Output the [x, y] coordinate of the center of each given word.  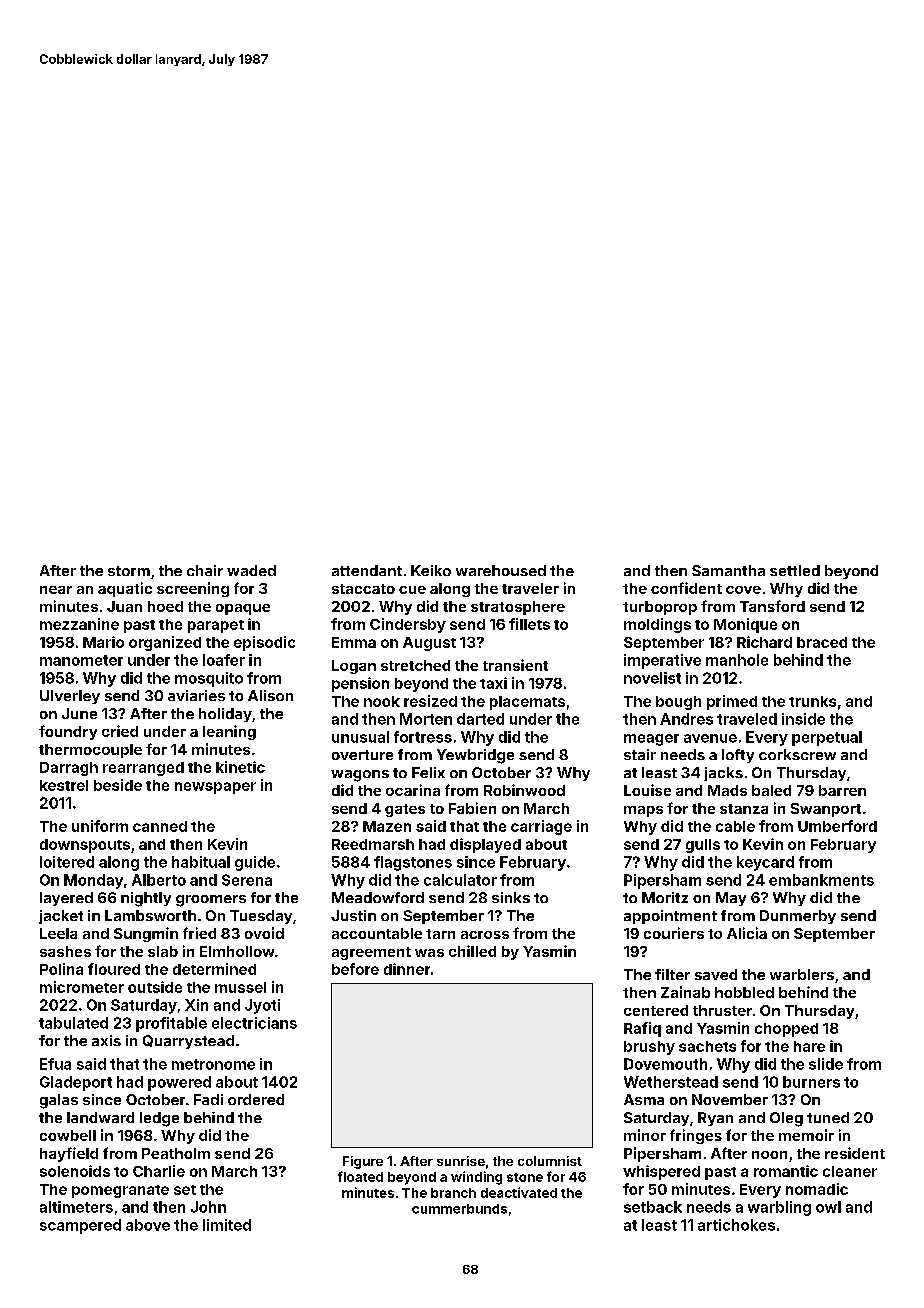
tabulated [73, 1023]
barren [842, 790]
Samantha [728, 570]
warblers [802, 974]
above [148, 1225]
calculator [460, 880]
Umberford [837, 826]
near [56, 590]
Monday [93, 881]
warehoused [501, 570]
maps [643, 811]
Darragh [69, 769]
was [429, 953]
